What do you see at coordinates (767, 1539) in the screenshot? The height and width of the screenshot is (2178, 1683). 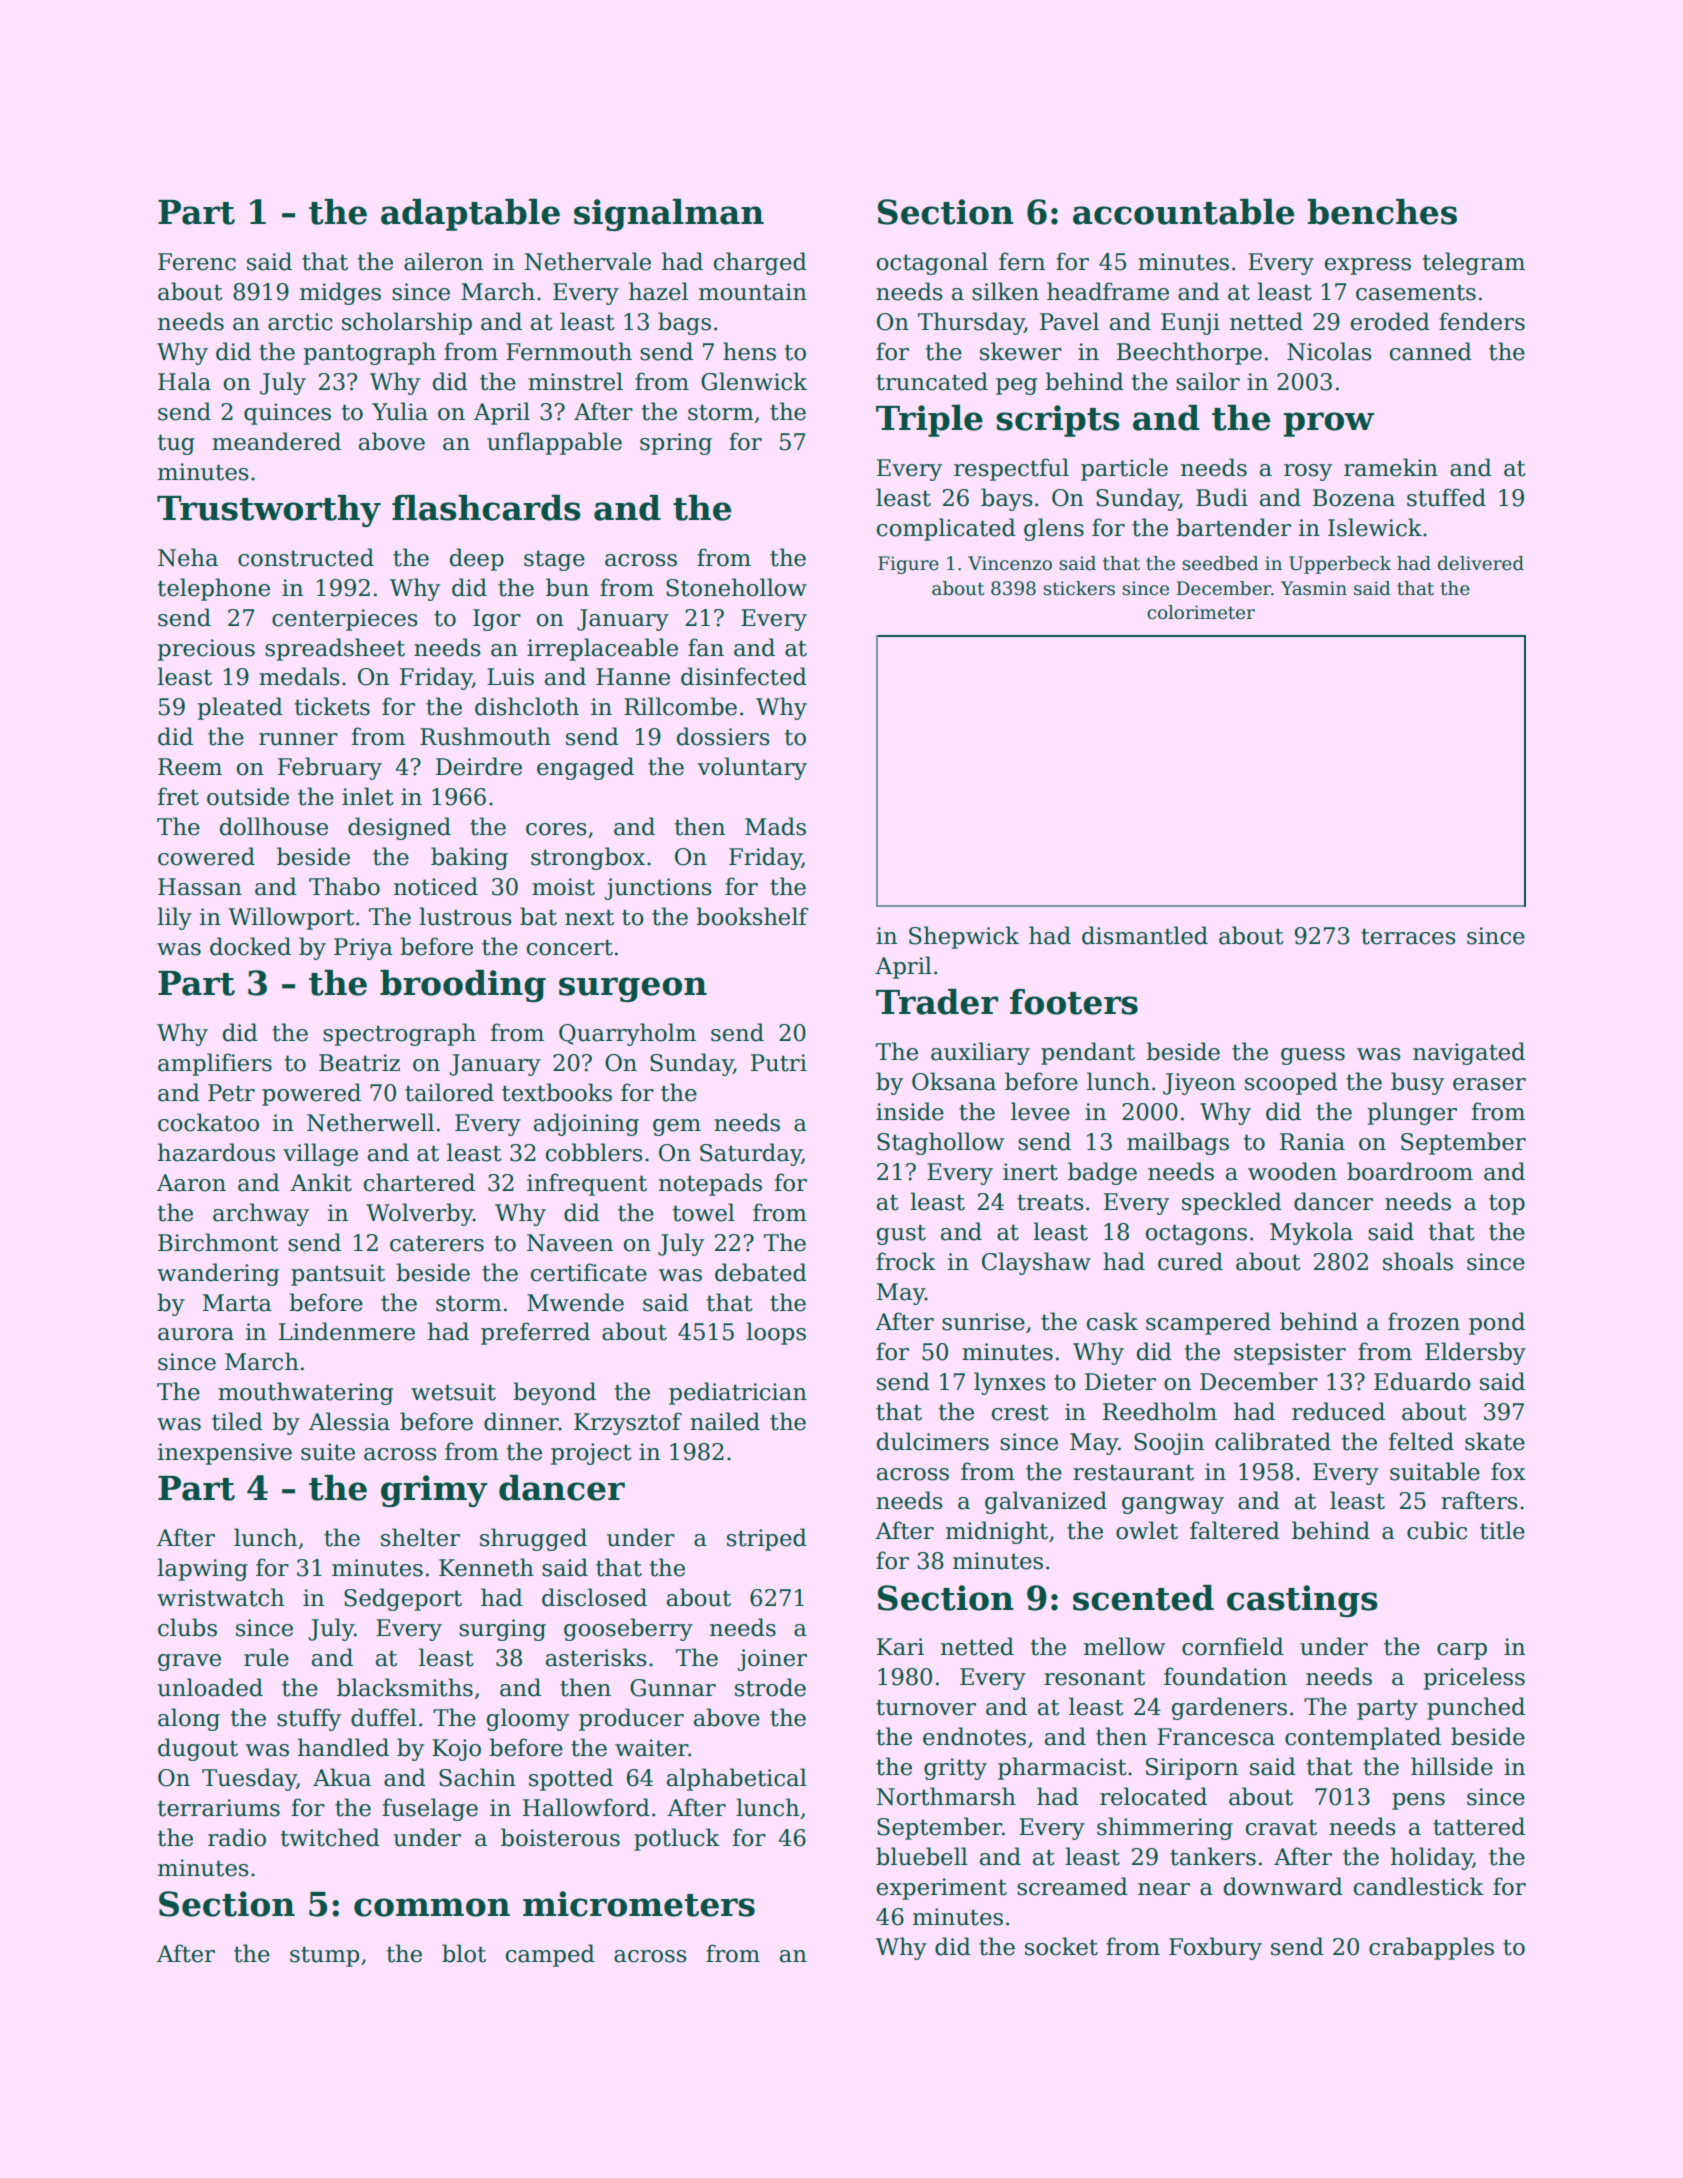 I see `striped` at bounding box center [767, 1539].
